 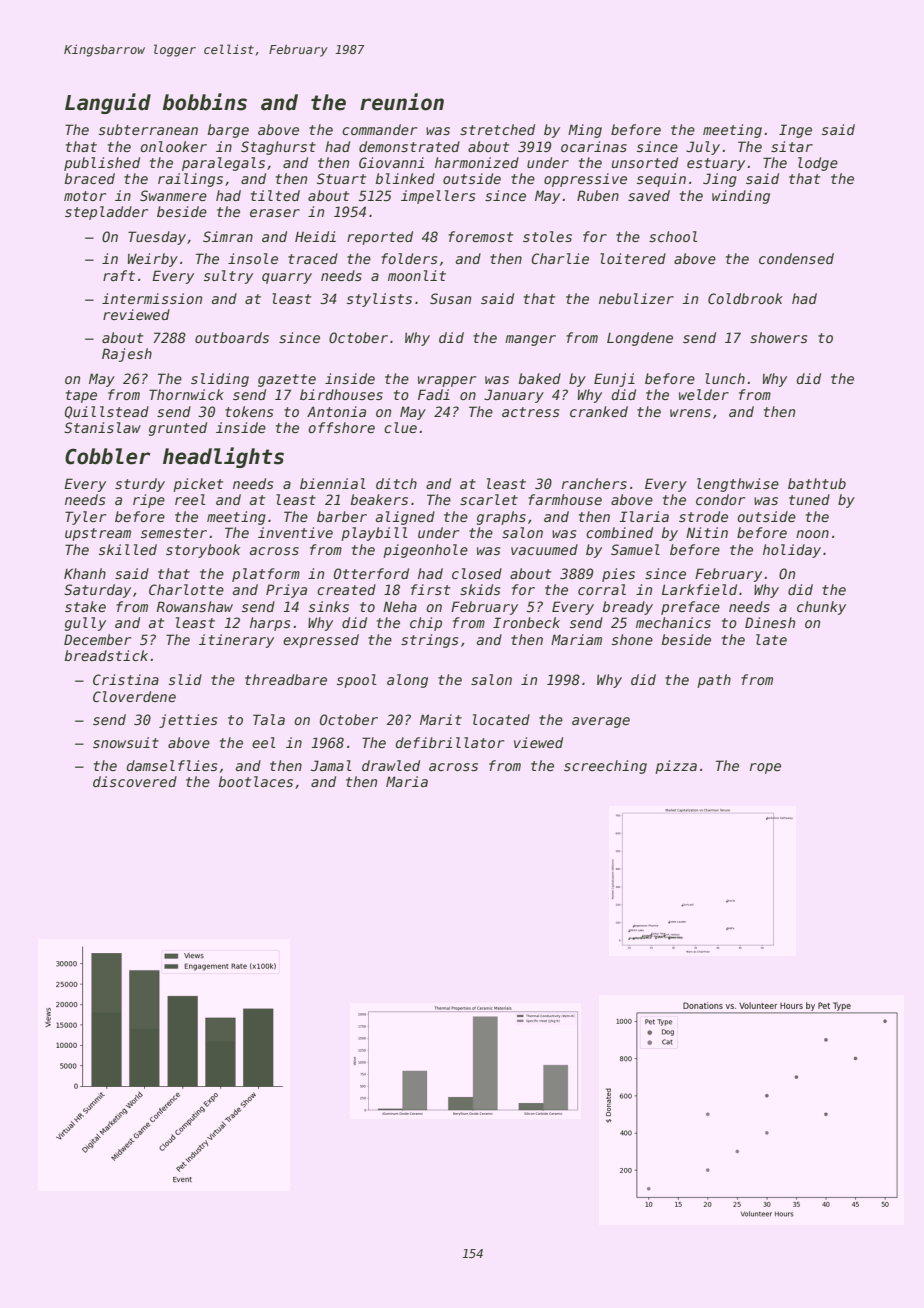 What do you see at coordinates (530, 412) in the image?
I see `actress` at bounding box center [530, 412].
